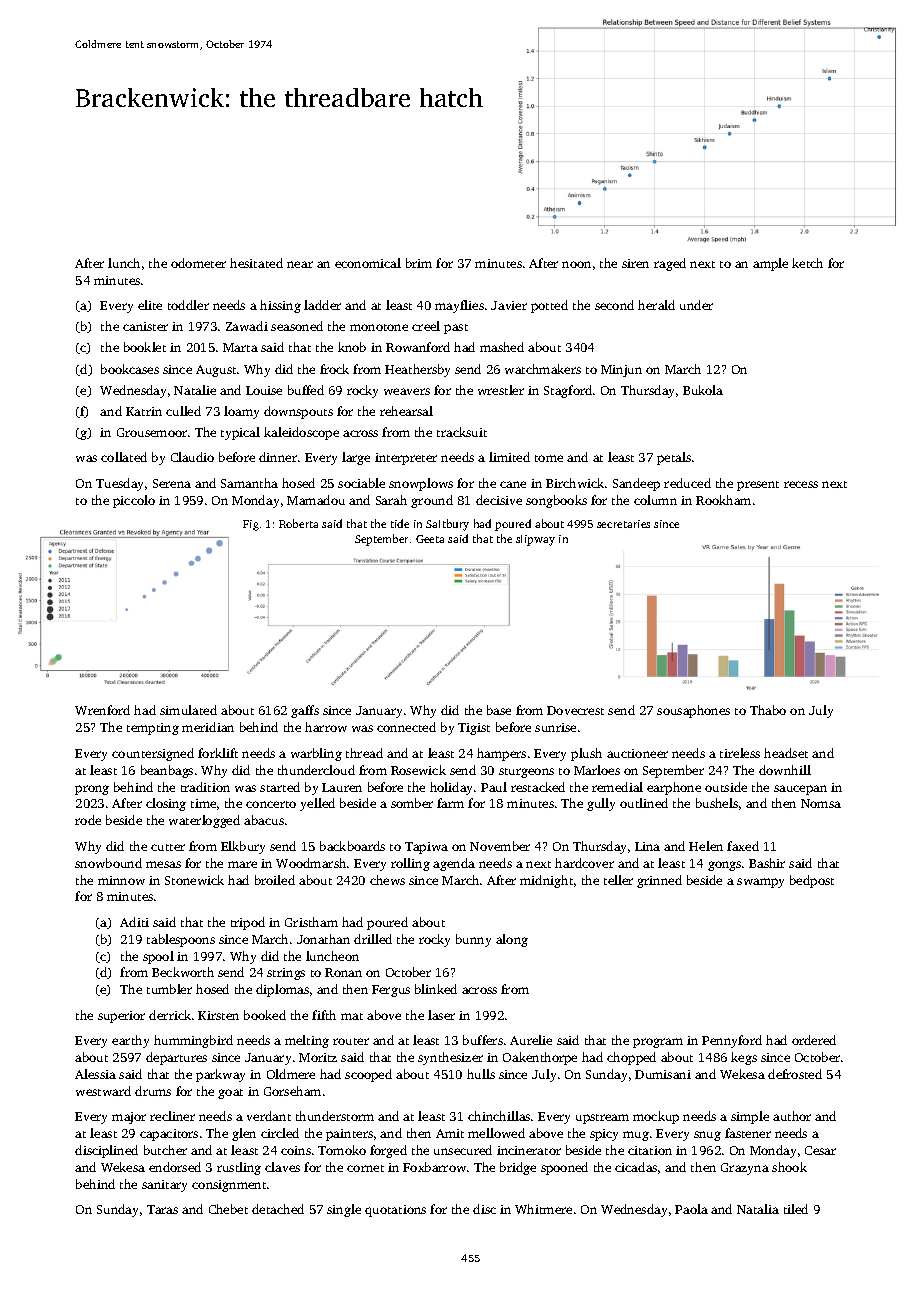 The width and height of the screenshot is (924, 1308). I want to click on Taras, so click(162, 1209).
